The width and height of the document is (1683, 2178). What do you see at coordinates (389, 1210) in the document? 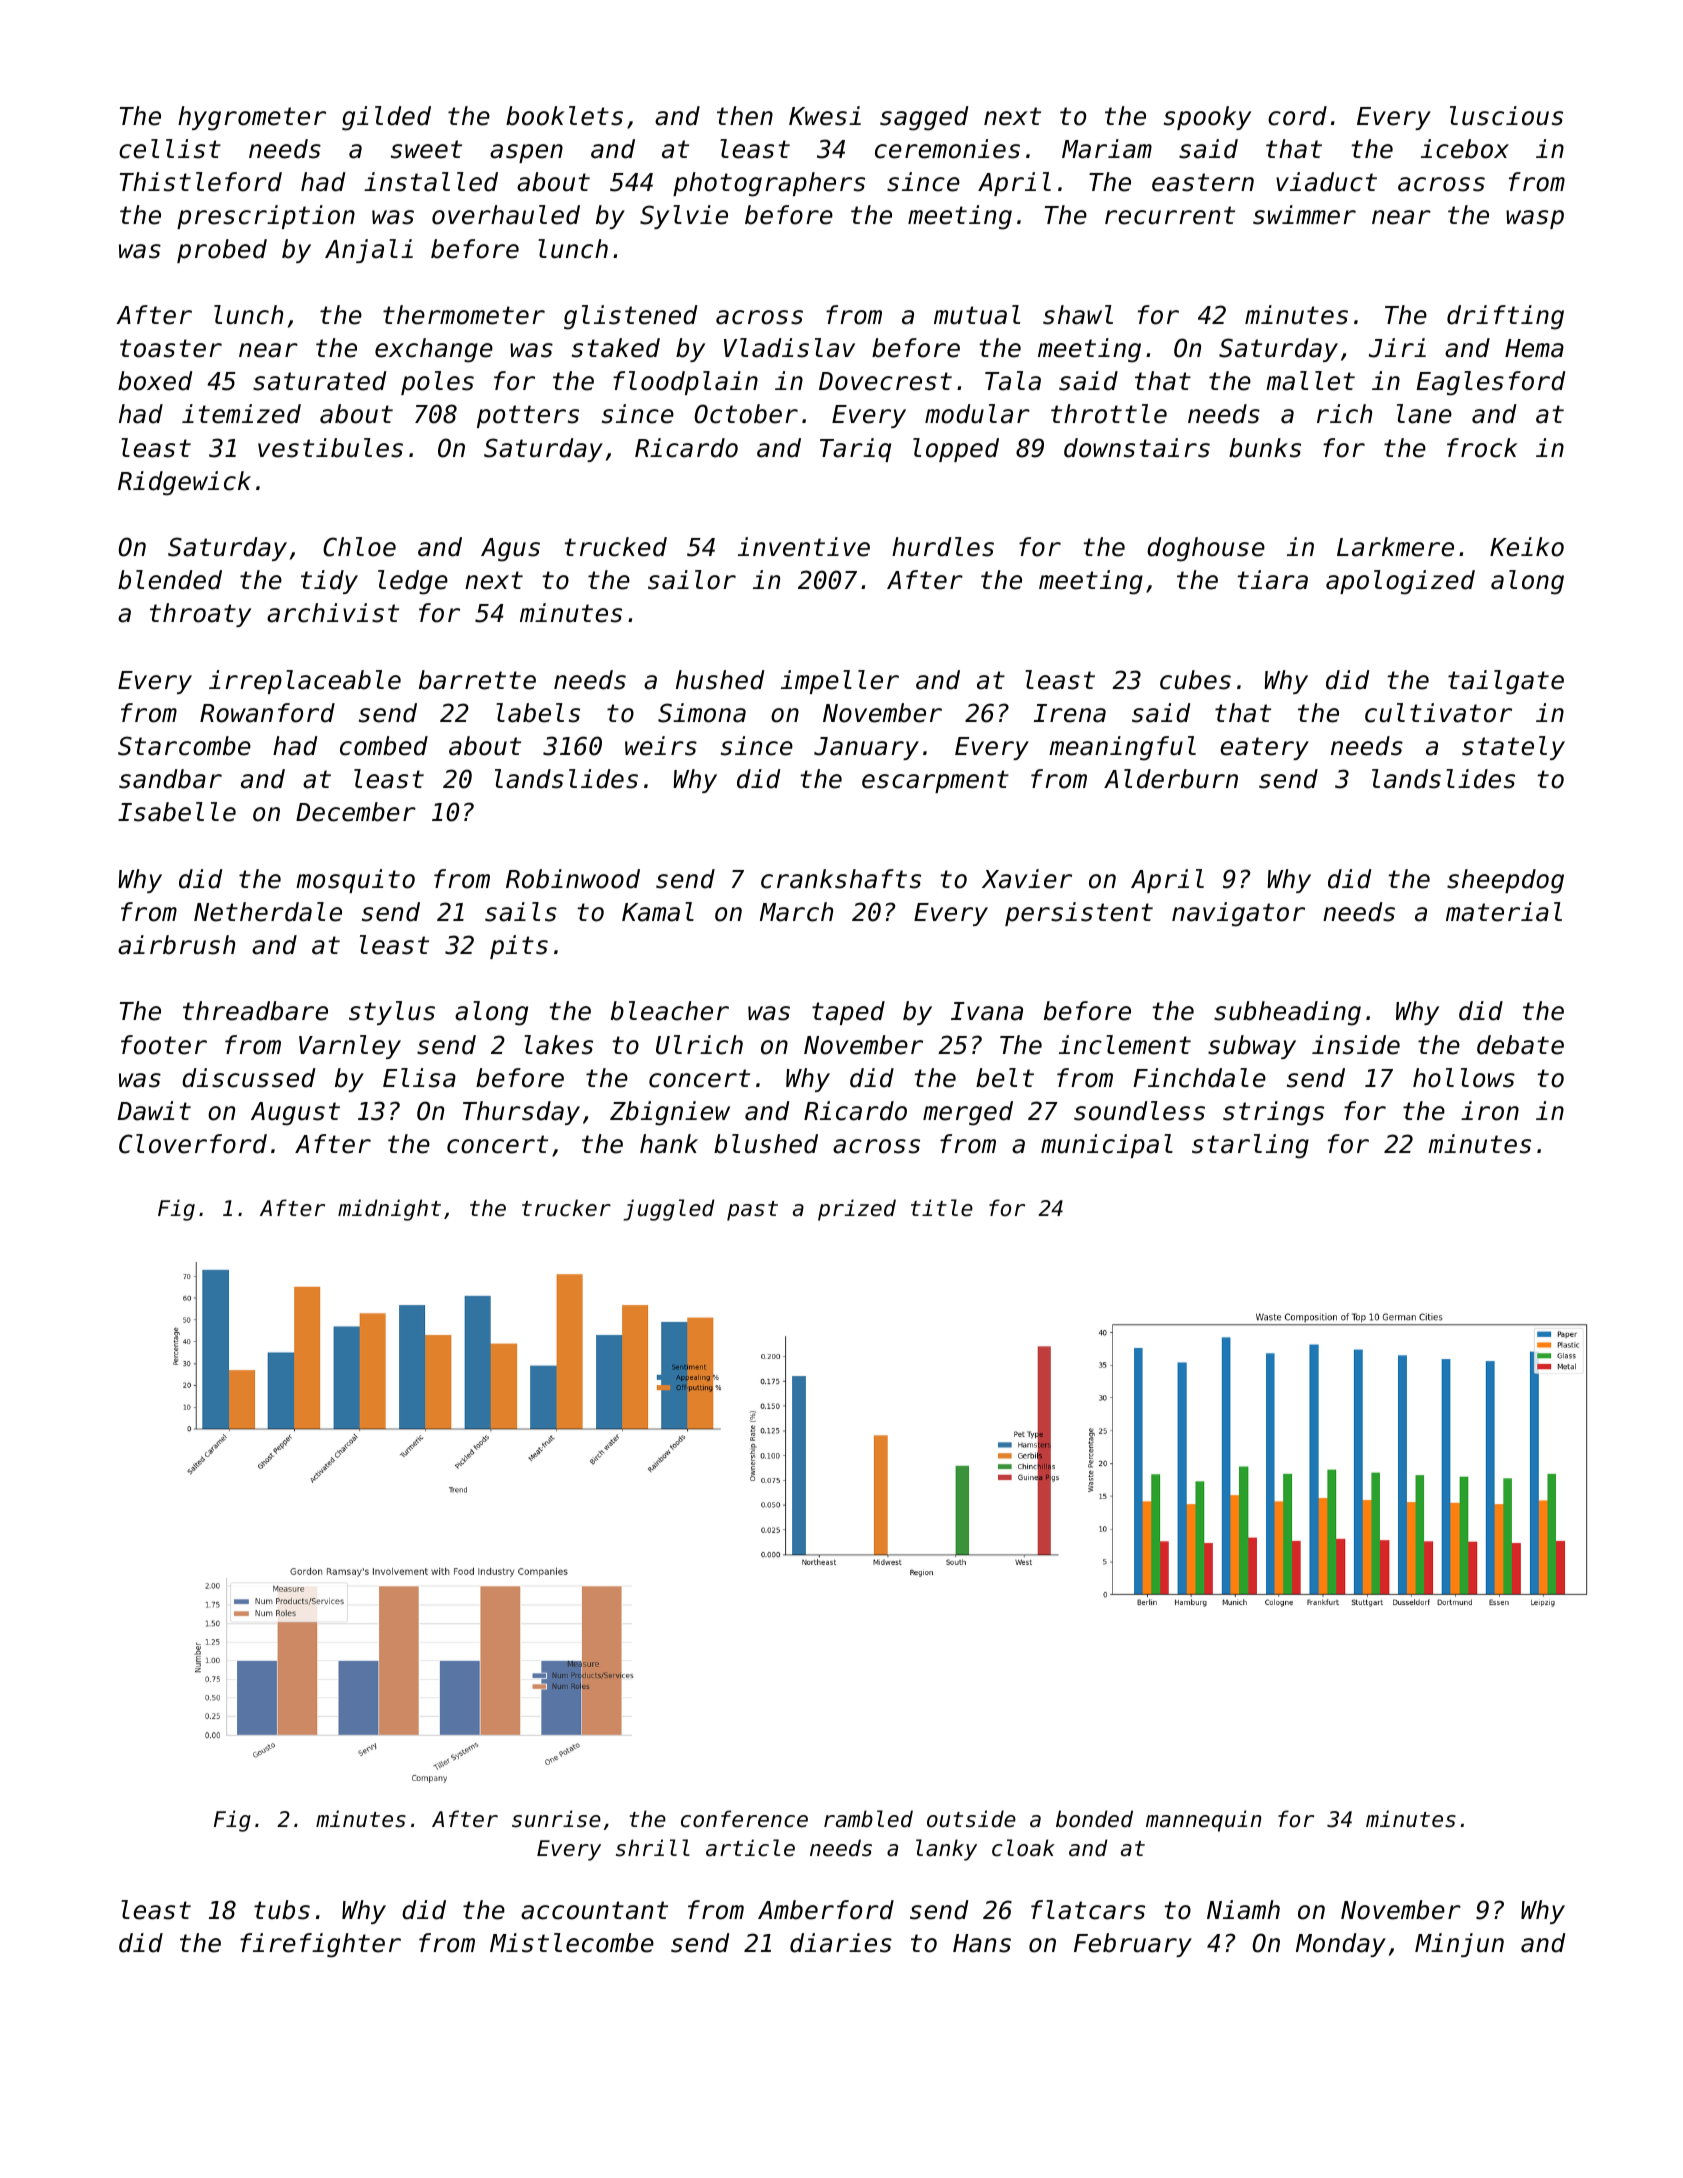
I see `midnight` at bounding box center [389, 1210].
